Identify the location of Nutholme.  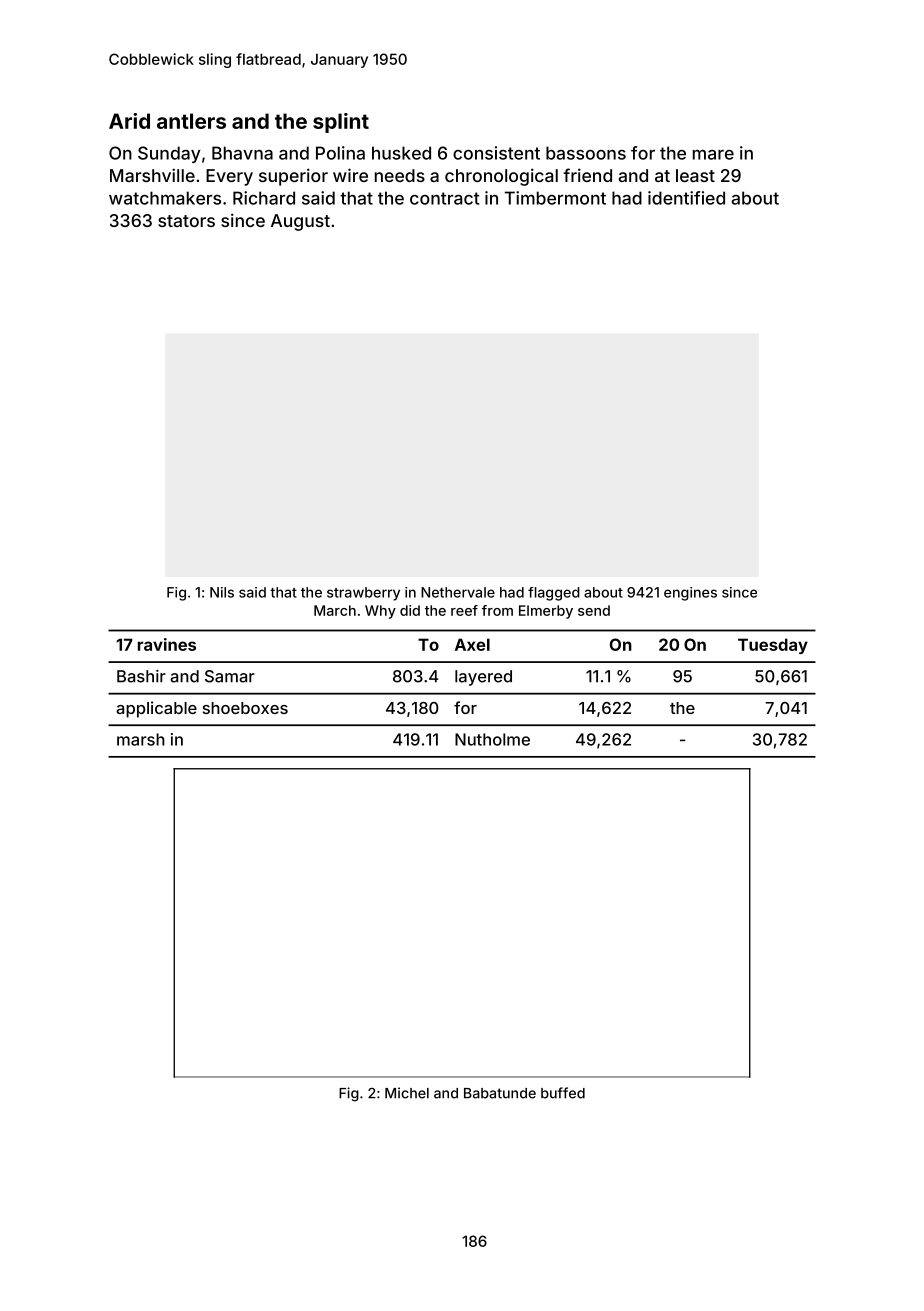
(492, 739).
